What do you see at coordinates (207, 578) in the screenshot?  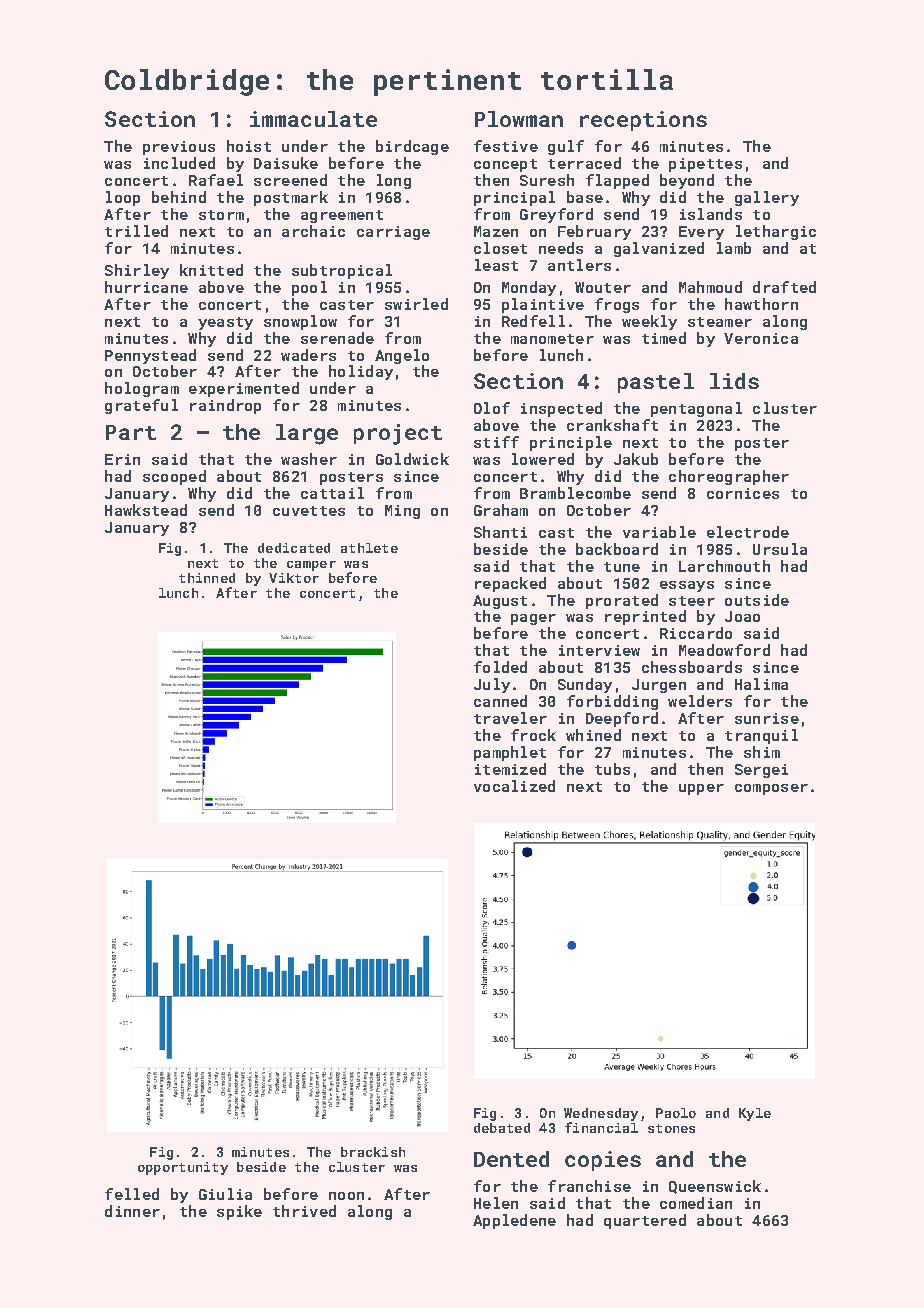 I see `thinned` at bounding box center [207, 578].
